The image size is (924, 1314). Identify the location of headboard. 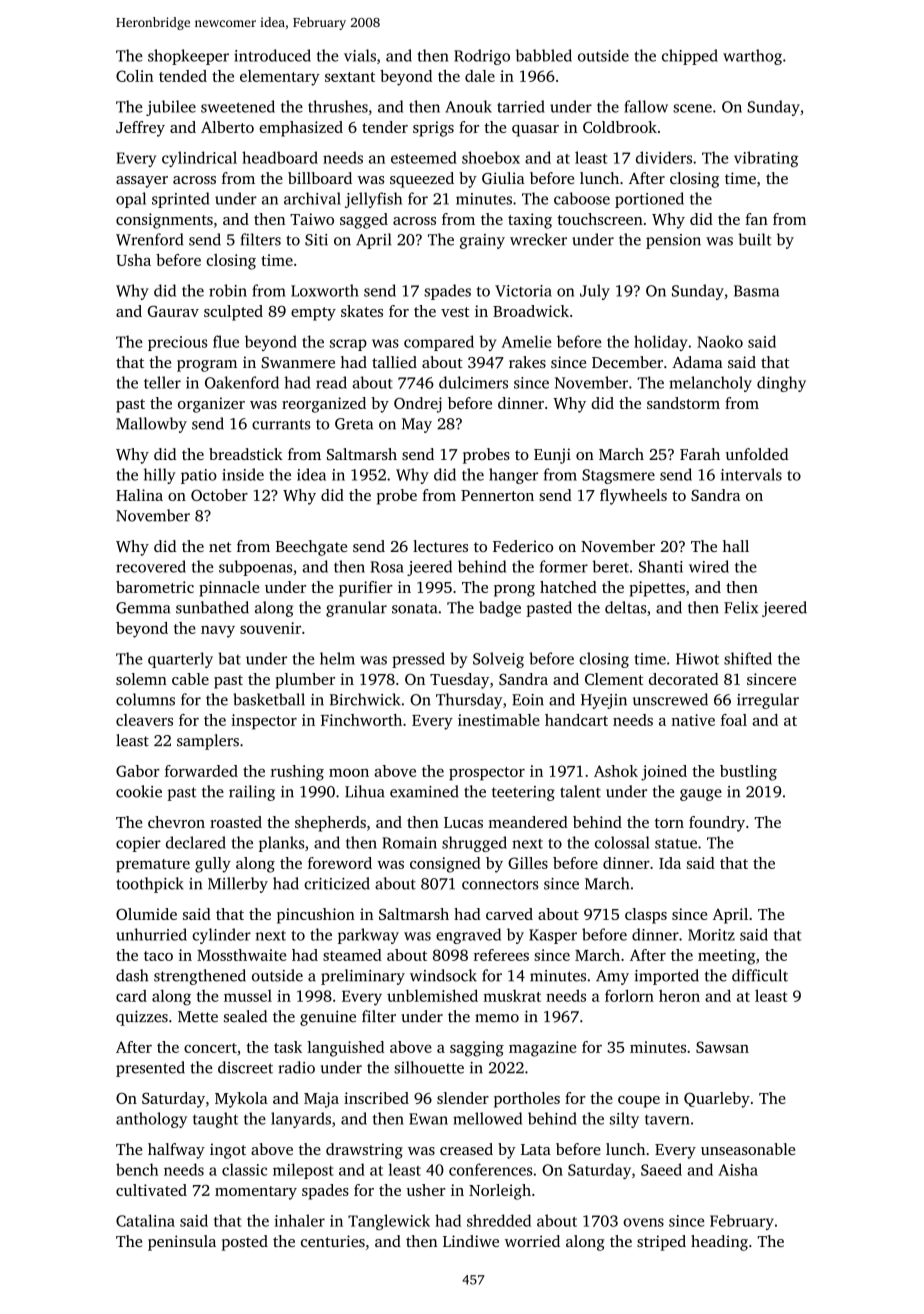
(280, 157).
